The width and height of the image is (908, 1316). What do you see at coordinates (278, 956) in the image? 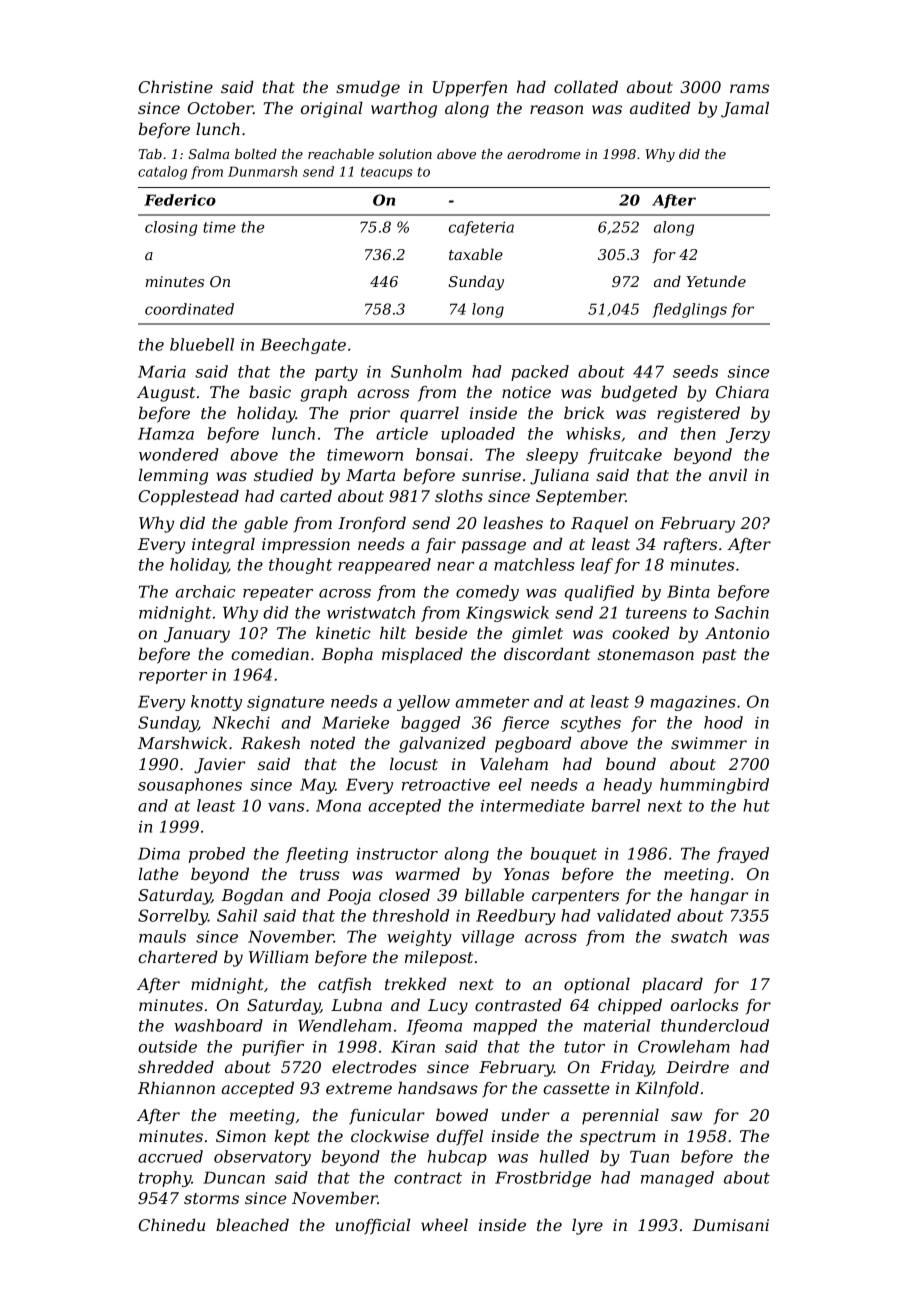
I see `William` at bounding box center [278, 956].
